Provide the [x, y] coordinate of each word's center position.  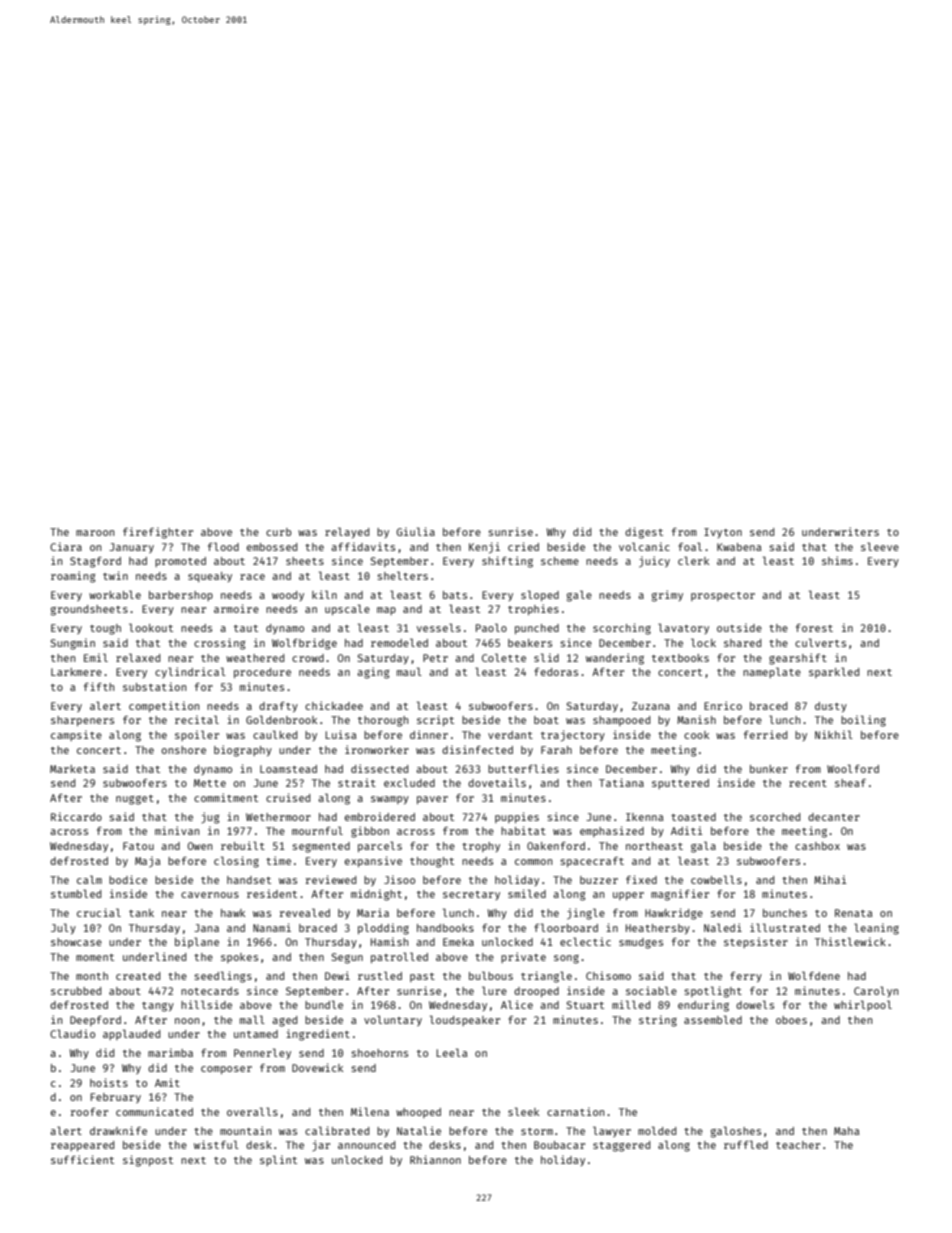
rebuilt [243, 845]
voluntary [393, 1020]
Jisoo [399, 879]
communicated [154, 1111]
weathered [255, 658]
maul [409, 671]
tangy [158, 1007]
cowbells [716, 879]
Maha [847, 1131]
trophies [533, 609]
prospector [723, 596]
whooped [418, 1113]
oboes [791, 1020]
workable [115, 594]
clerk [693, 560]
